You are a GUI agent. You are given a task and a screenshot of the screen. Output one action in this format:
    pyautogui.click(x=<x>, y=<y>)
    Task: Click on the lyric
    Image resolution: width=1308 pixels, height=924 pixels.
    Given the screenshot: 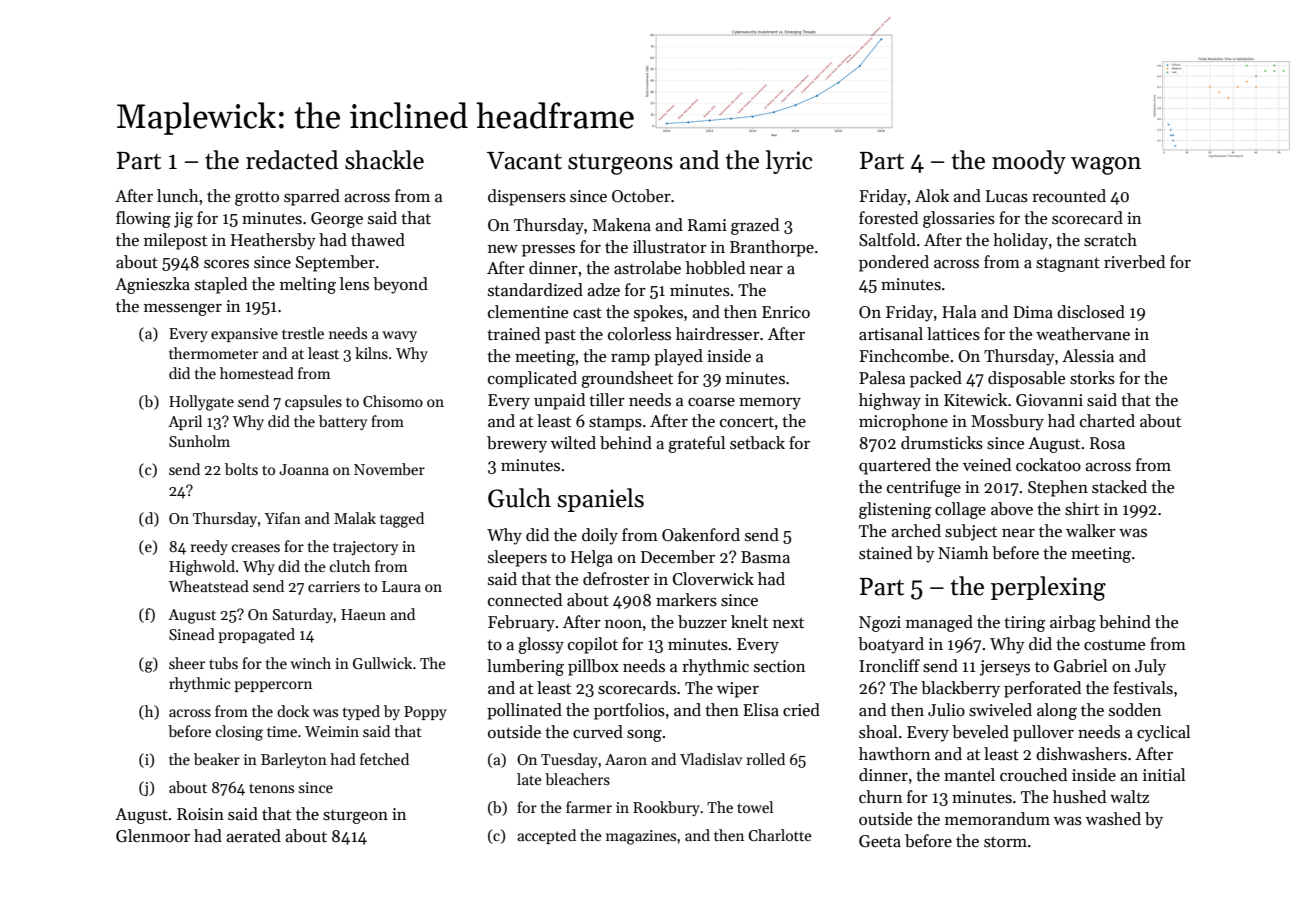 What is the action you would take?
    pyautogui.click(x=789, y=162)
